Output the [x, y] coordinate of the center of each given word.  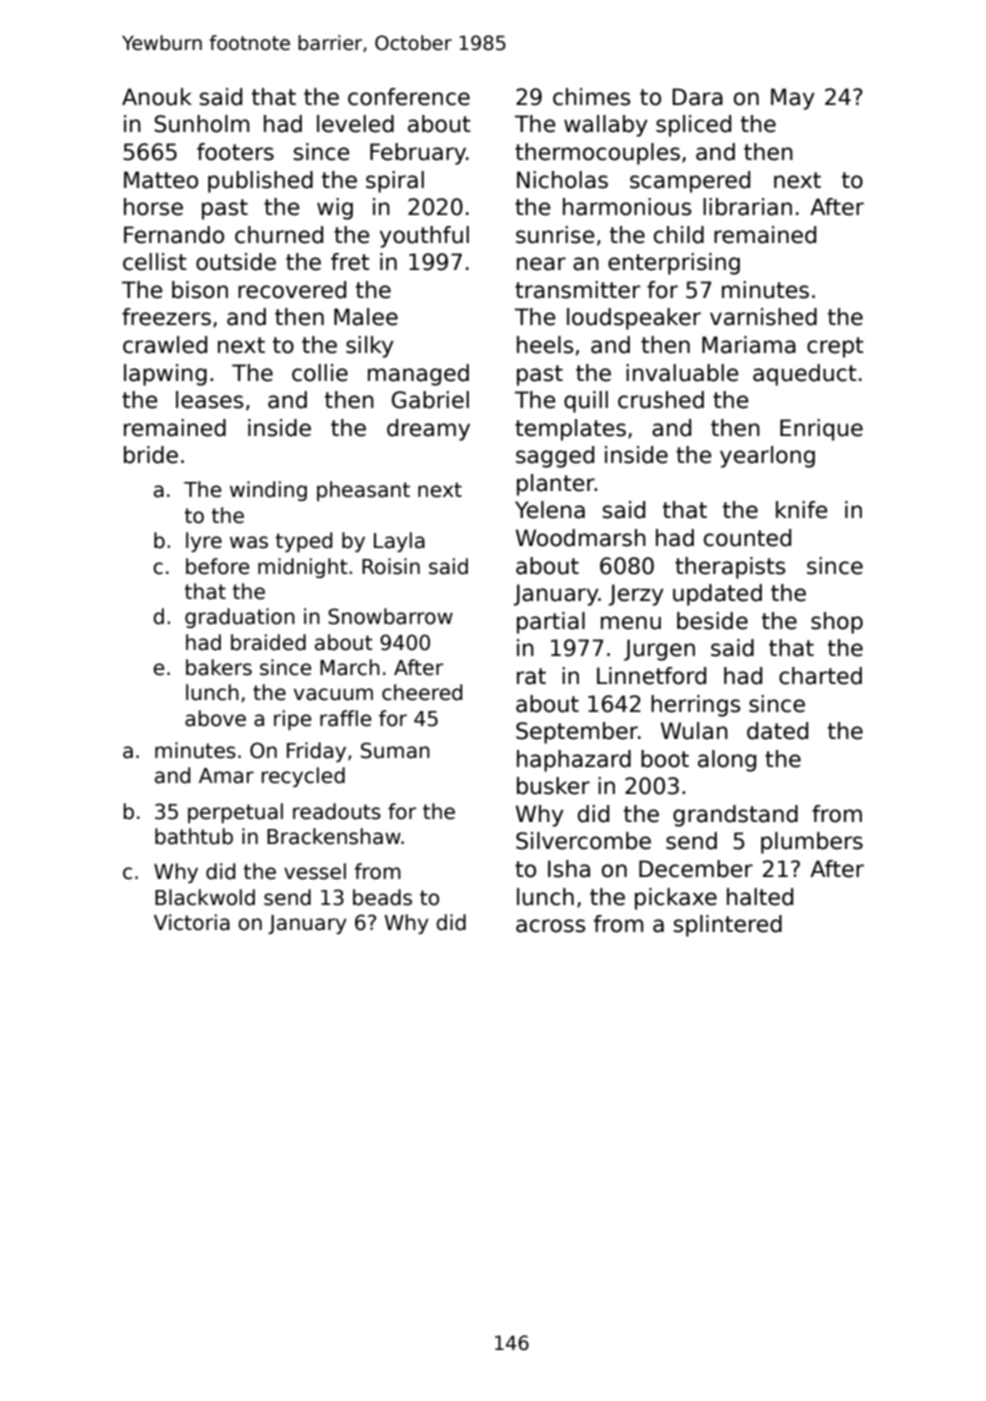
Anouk [157, 97]
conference [409, 97]
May [793, 99]
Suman [395, 750]
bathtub [194, 836]
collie [320, 373]
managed [418, 375]
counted [747, 538]
